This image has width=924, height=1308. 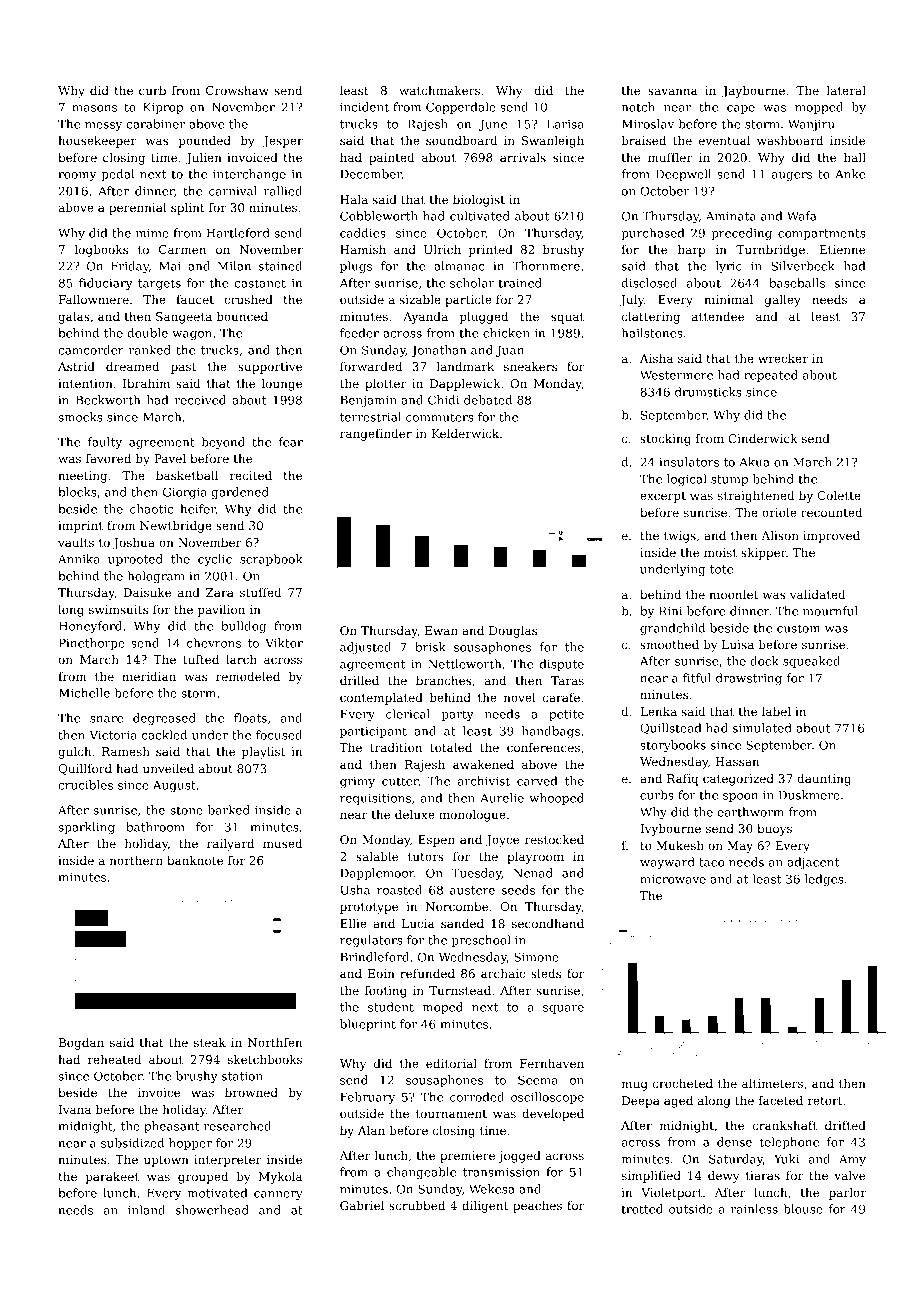 What do you see at coordinates (275, 1042) in the image?
I see `Northfen` at bounding box center [275, 1042].
